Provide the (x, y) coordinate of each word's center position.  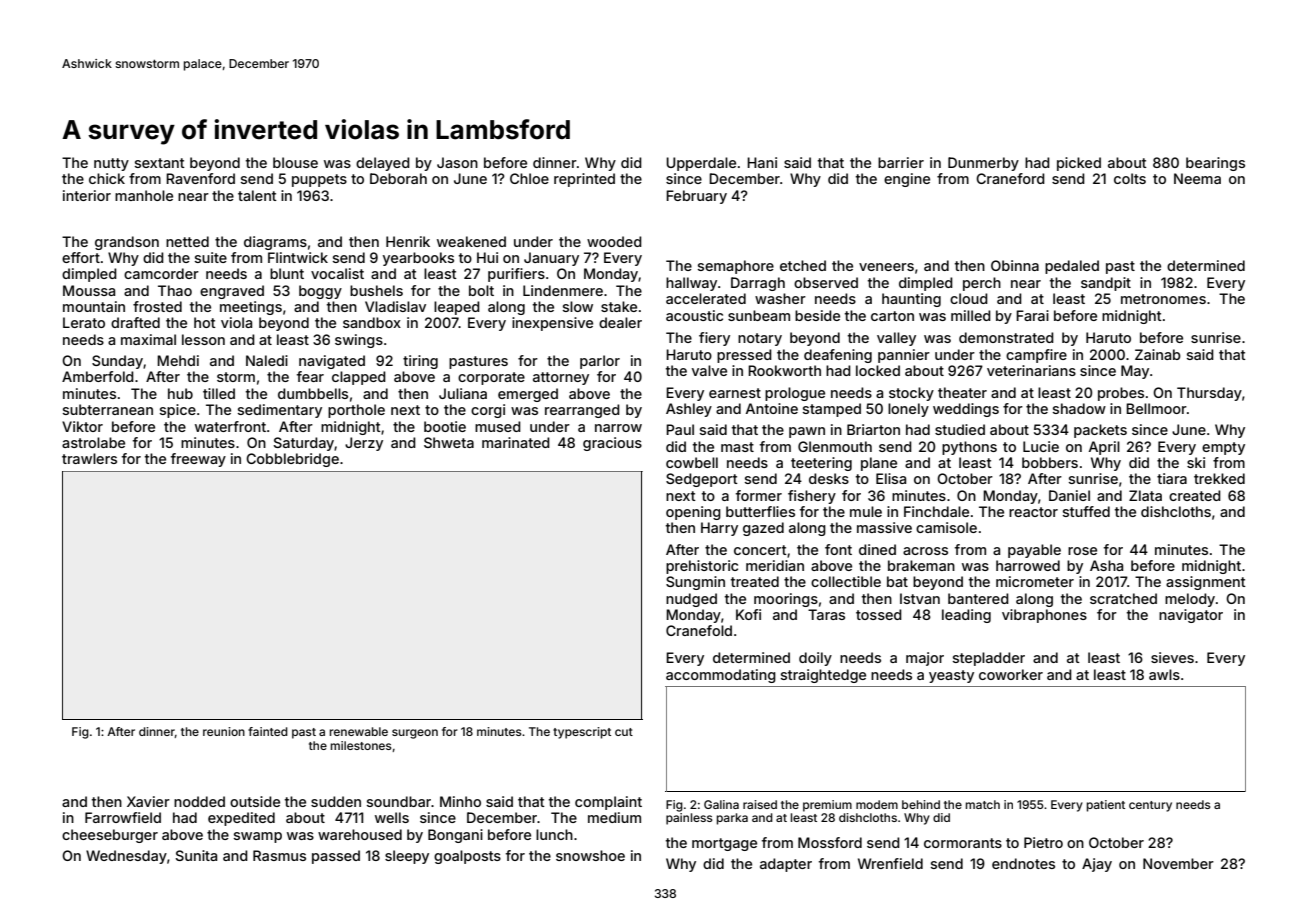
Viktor (82, 426)
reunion (224, 731)
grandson (127, 243)
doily (815, 659)
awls (1164, 674)
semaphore (736, 267)
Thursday (1209, 394)
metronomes (1163, 299)
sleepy (407, 857)
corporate (491, 378)
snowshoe (590, 855)
